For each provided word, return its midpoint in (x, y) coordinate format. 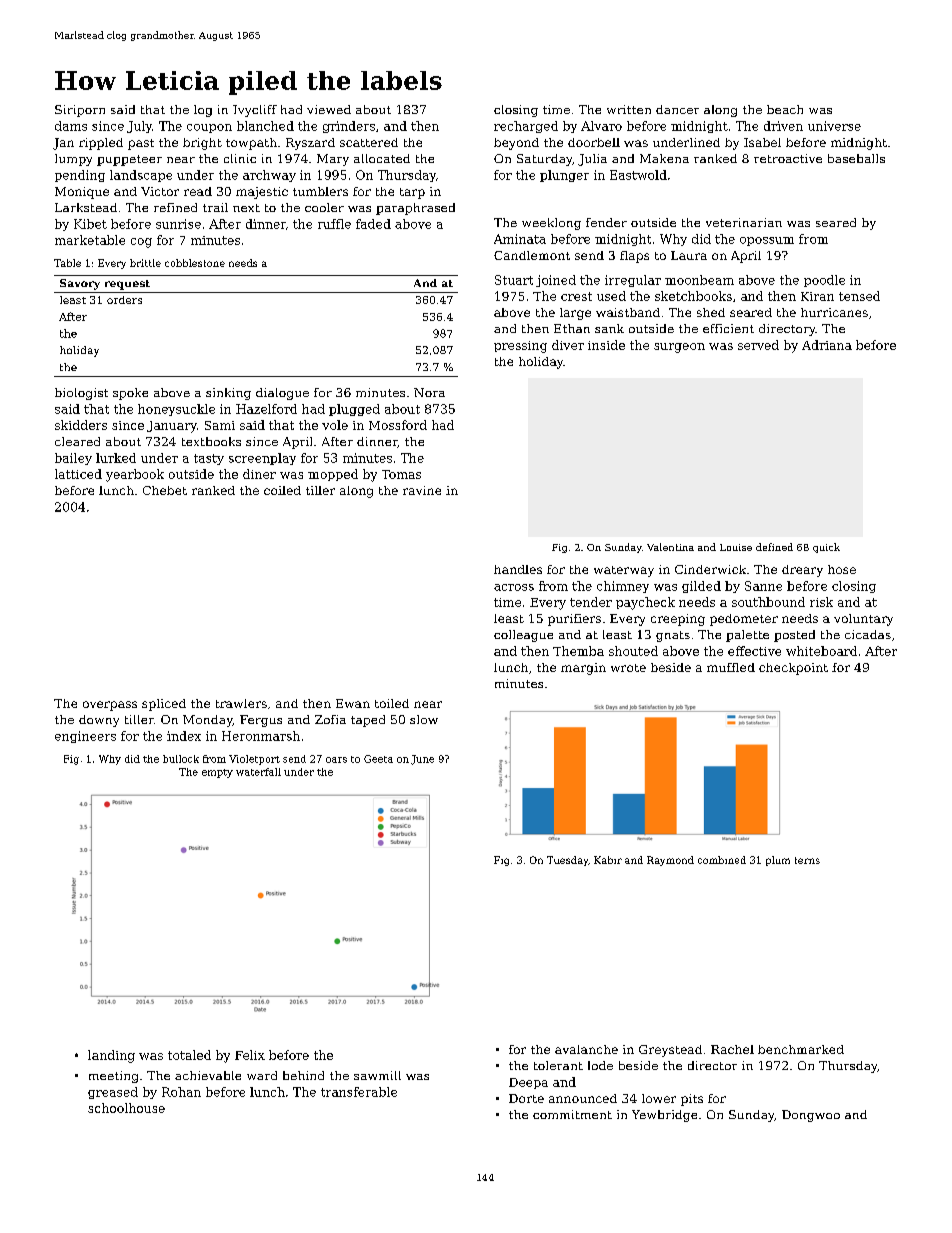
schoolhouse (126, 1108)
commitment (572, 1114)
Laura (689, 255)
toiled (392, 703)
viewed (329, 109)
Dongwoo (811, 1116)
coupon (209, 128)
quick (826, 548)
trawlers (241, 703)
